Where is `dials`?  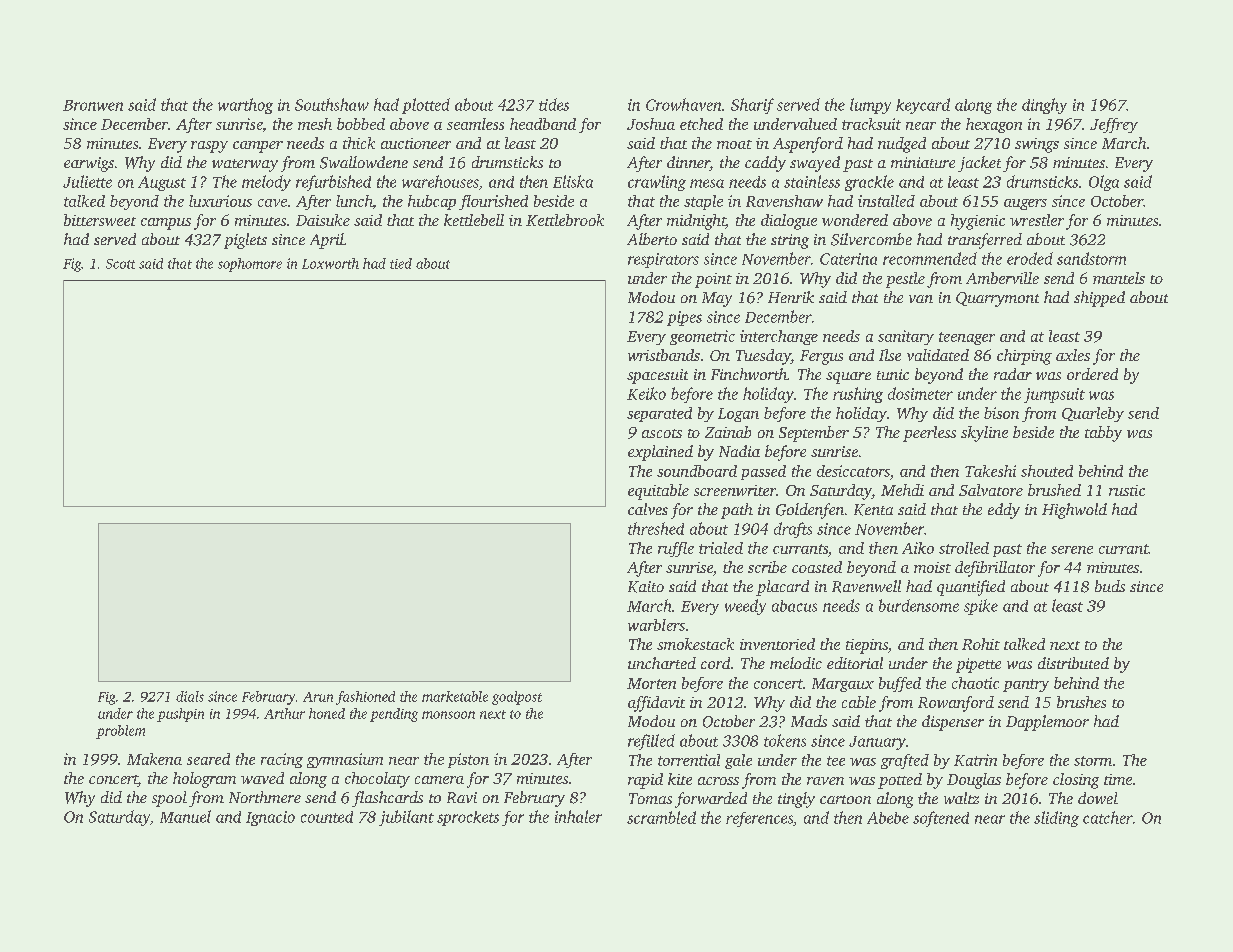 dials is located at coordinates (190, 696).
